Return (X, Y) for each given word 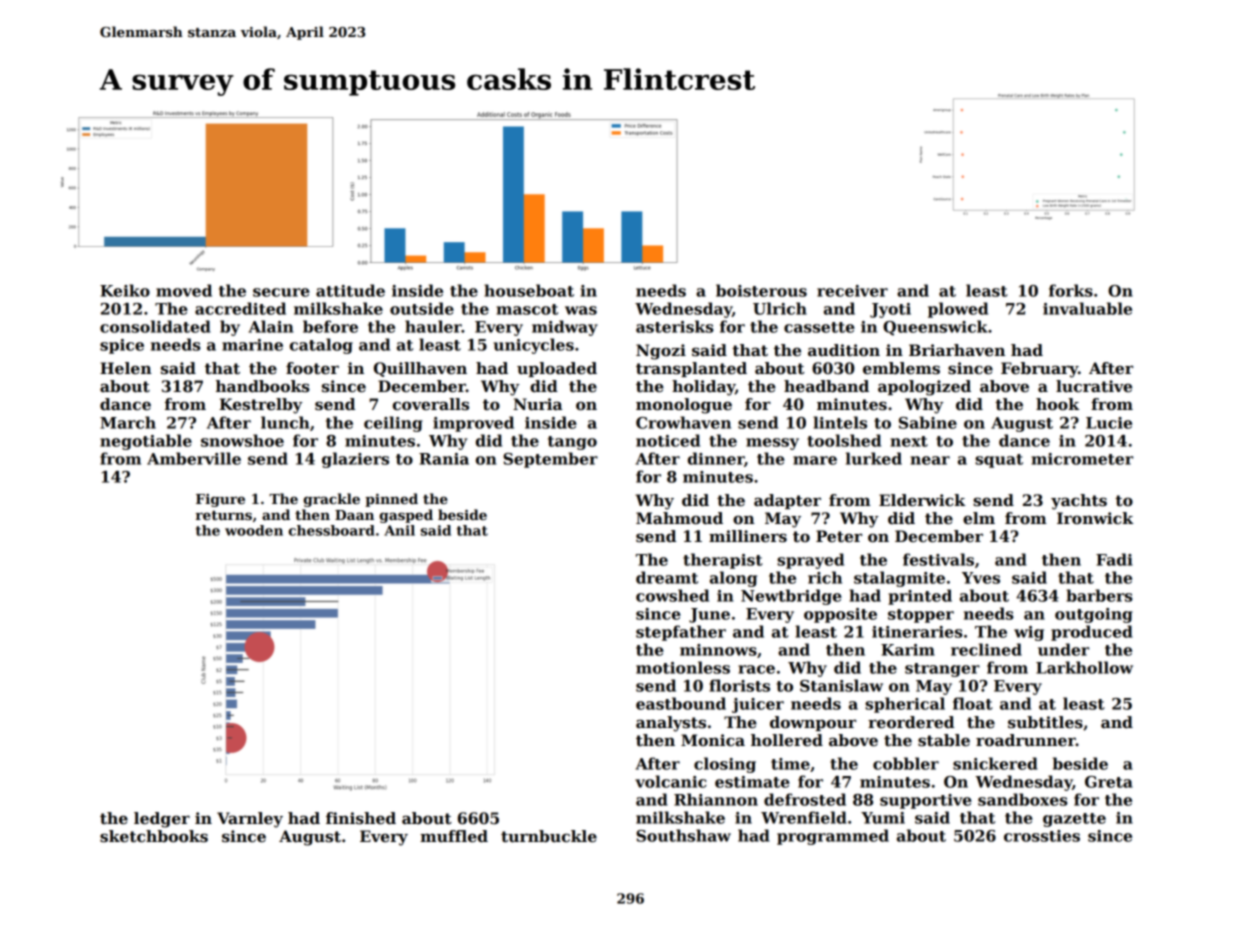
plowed (958, 310)
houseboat (529, 290)
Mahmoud (679, 518)
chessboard (331, 530)
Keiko (125, 290)
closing (725, 765)
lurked (874, 458)
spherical (905, 705)
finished (361, 818)
